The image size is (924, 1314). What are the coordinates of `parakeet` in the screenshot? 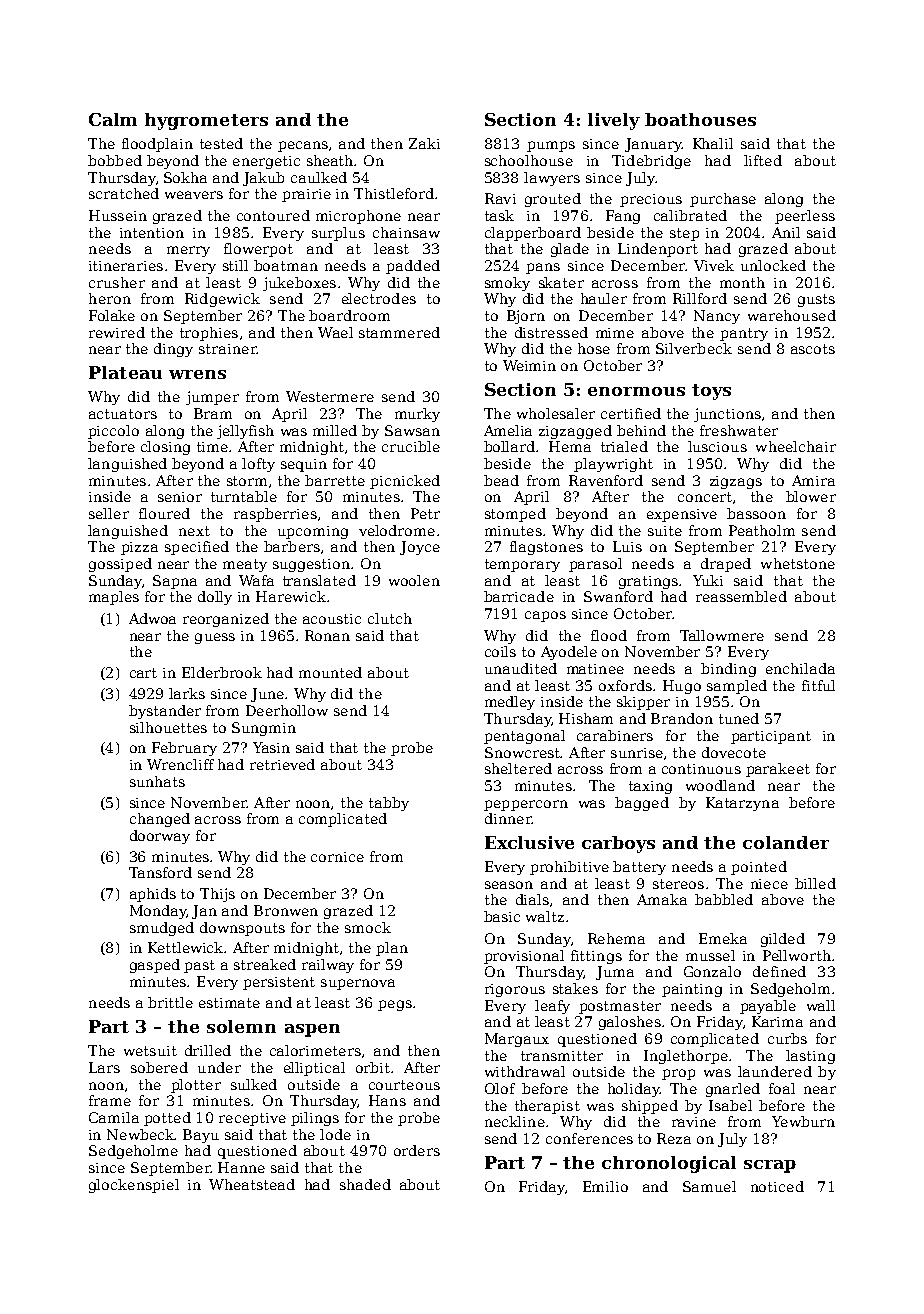 It's located at (778, 770).
